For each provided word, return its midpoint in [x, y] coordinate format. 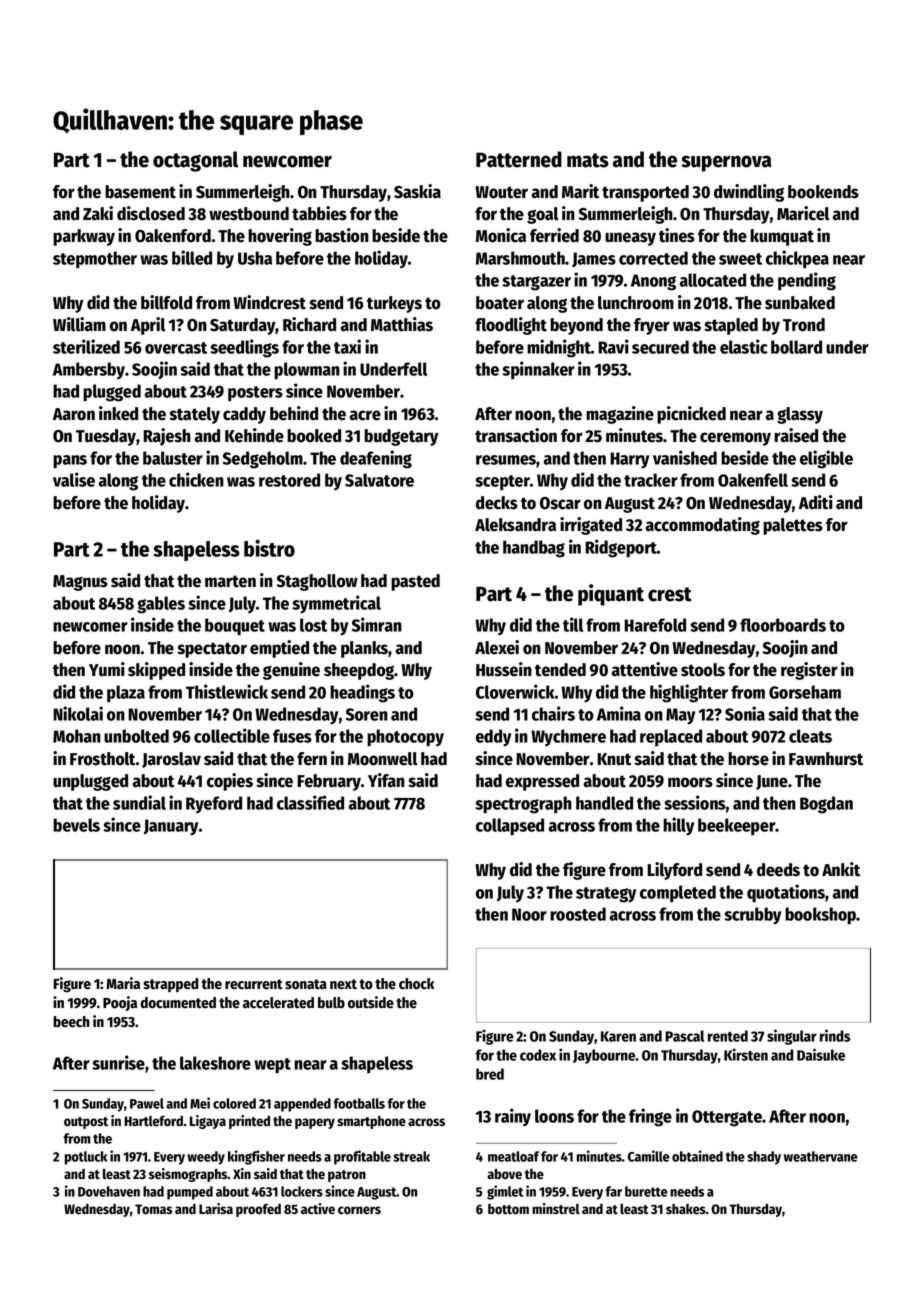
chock [416, 984]
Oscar [560, 503]
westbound [249, 214]
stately [195, 415]
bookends [823, 192]
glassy [800, 415]
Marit [580, 191]
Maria [123, 983]
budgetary [401, 437]
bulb [331, 1003]
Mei [200, 1103]
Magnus [80, 583]
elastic [744, 346]
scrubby [752, 916]
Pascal [684, 1036]
